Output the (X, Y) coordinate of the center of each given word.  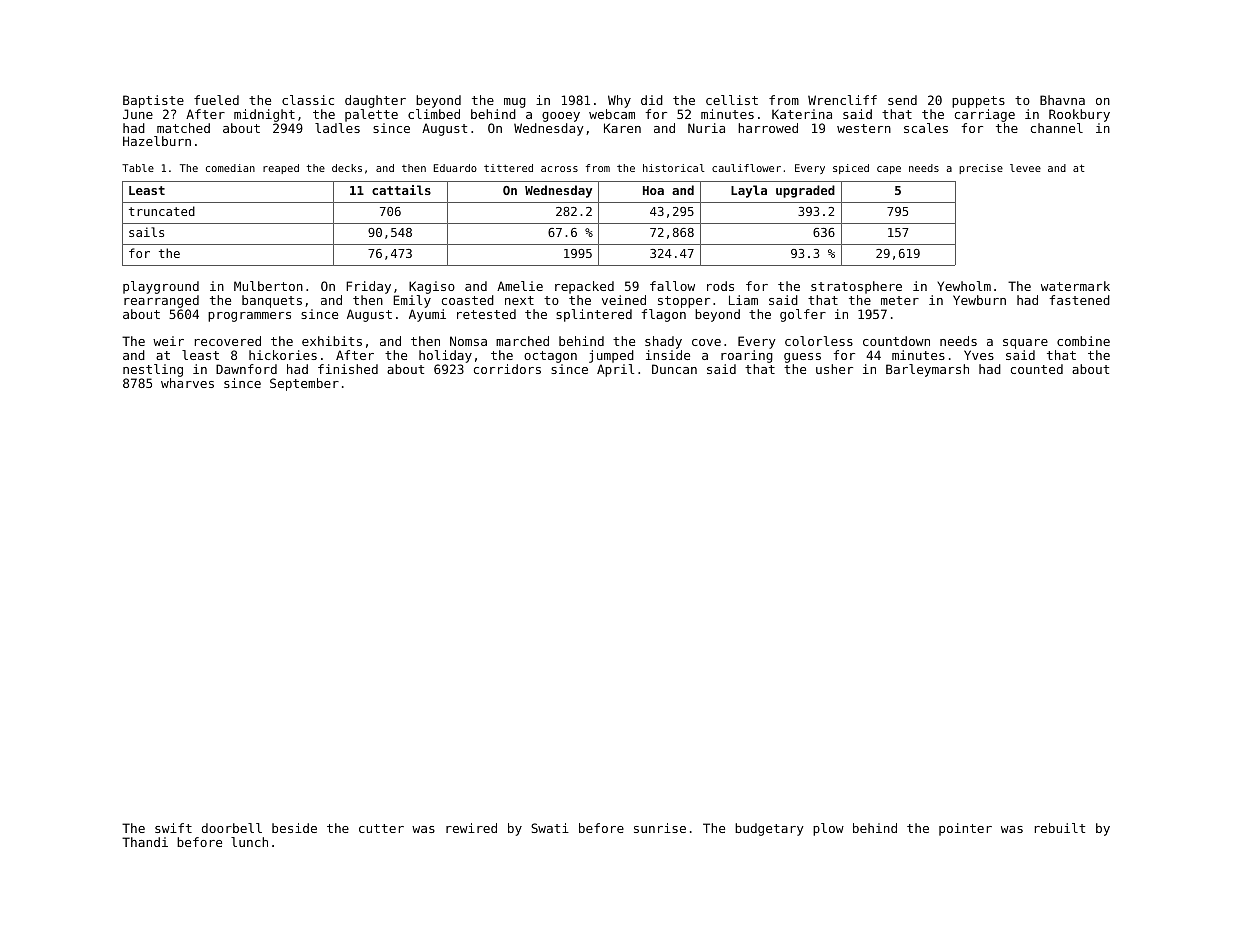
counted (1037, 369)
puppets (978, 102)
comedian (230, 168)
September (304, 384)
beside (294, 828)
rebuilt (1060, 828)
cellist (732, 100)
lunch (249, 842)
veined (624, 300)
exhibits (332, 341)
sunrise (660, 828)
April (615, 370)
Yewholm (964, 286)
